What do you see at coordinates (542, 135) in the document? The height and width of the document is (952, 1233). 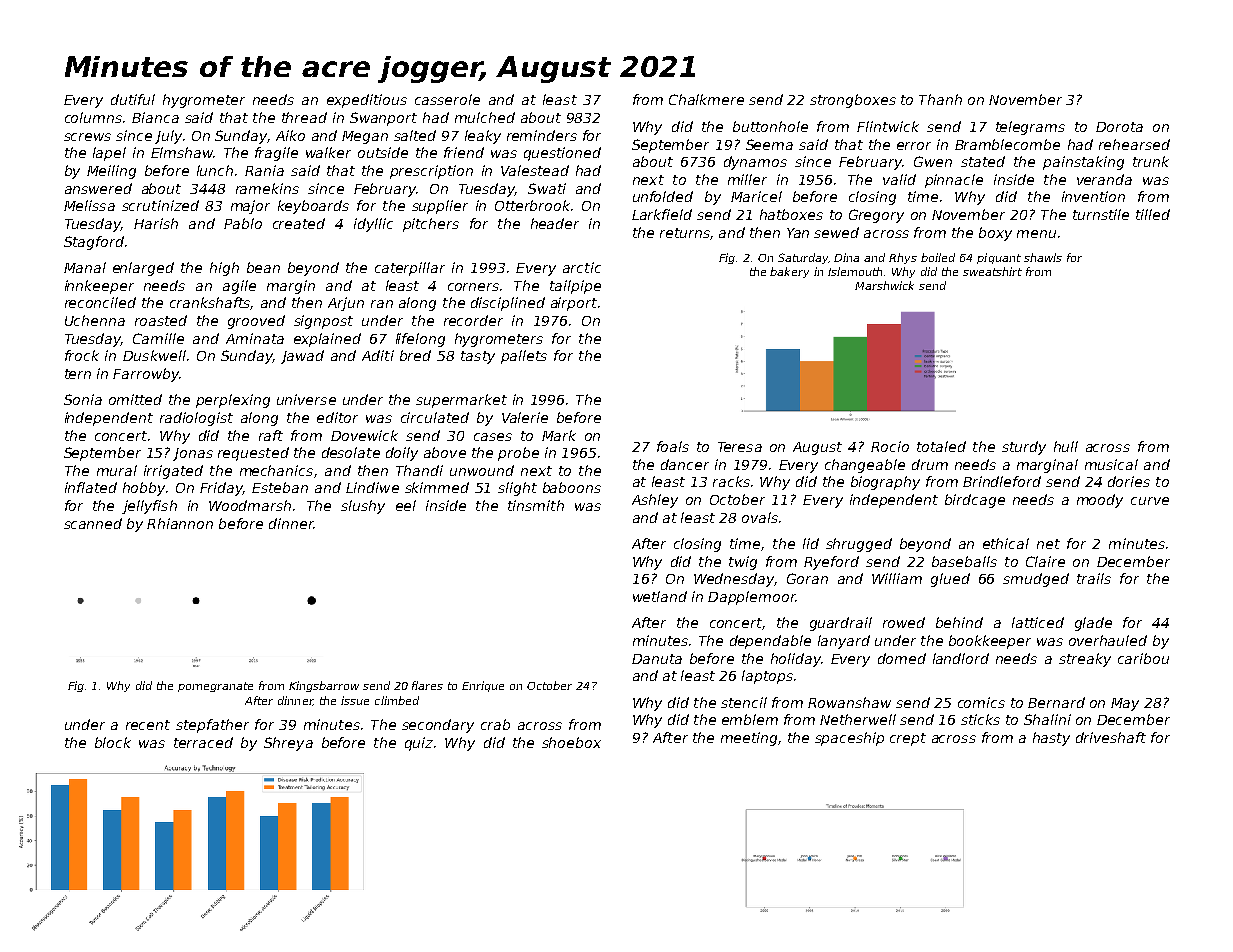 I see `reminders` at bounding box center [542, 135].
